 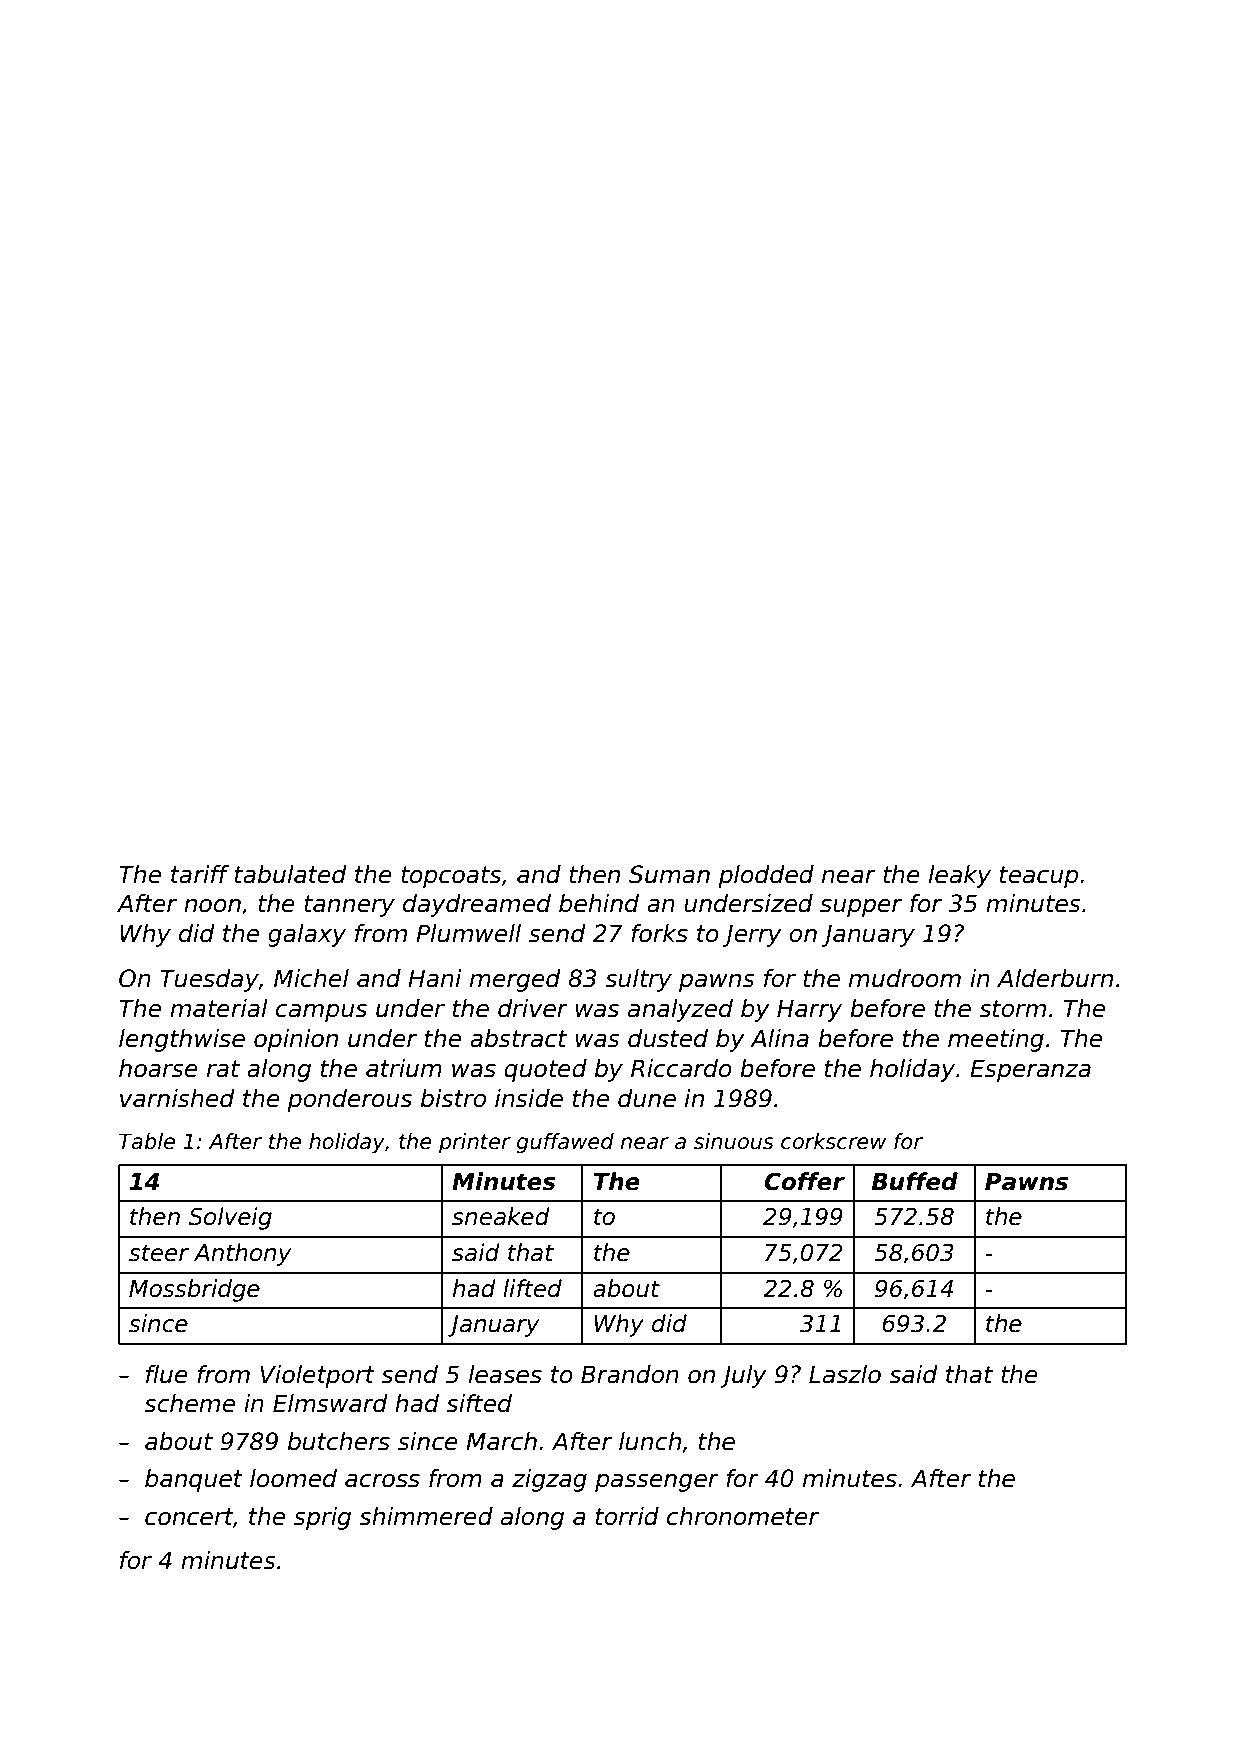 What do you see at coordinates (159, 1253) in the screenshot?
I see `steer` at bounding box center [159, 1253].
